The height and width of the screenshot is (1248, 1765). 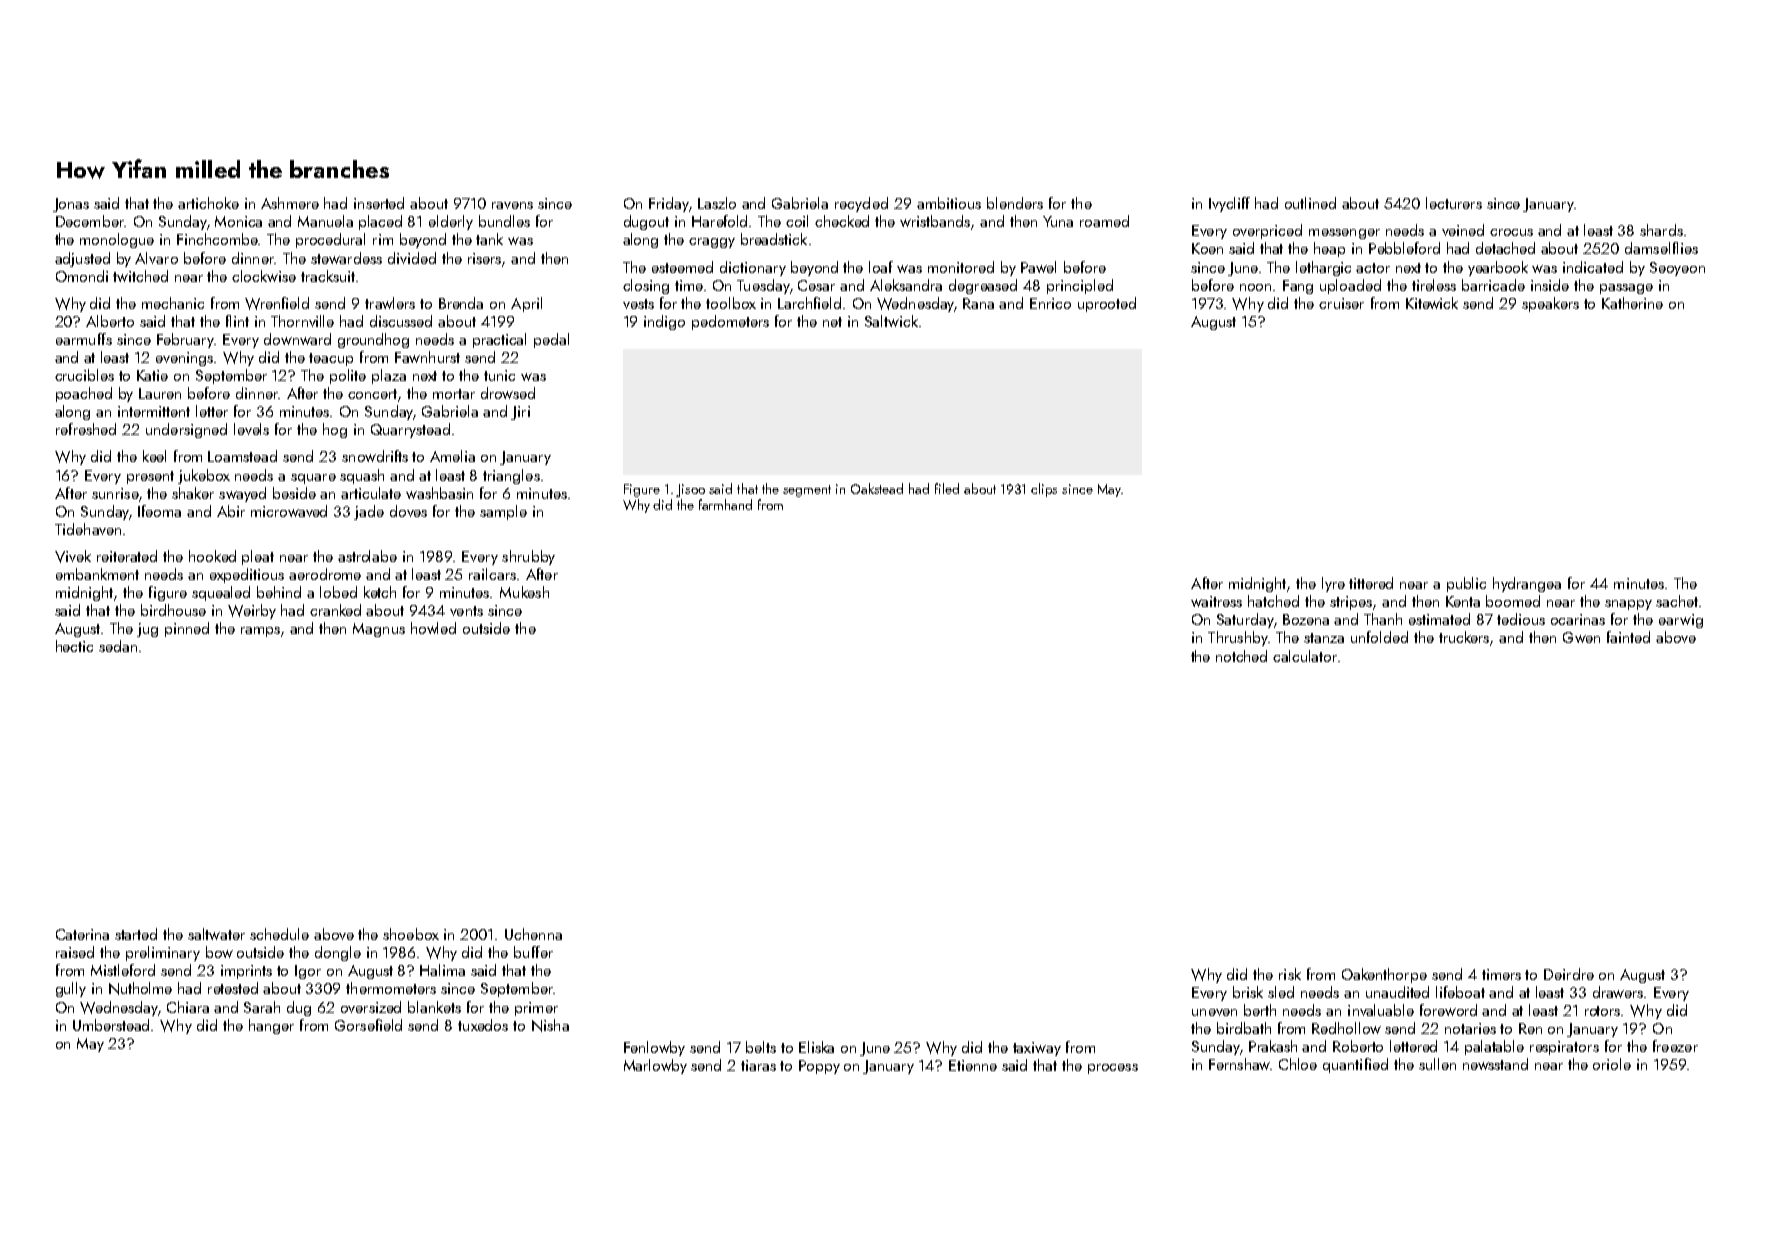 What do you see at coordinates (1527, 584) in the screenshot?
I see `hydrangea` at bounding box center [1527, 584].
